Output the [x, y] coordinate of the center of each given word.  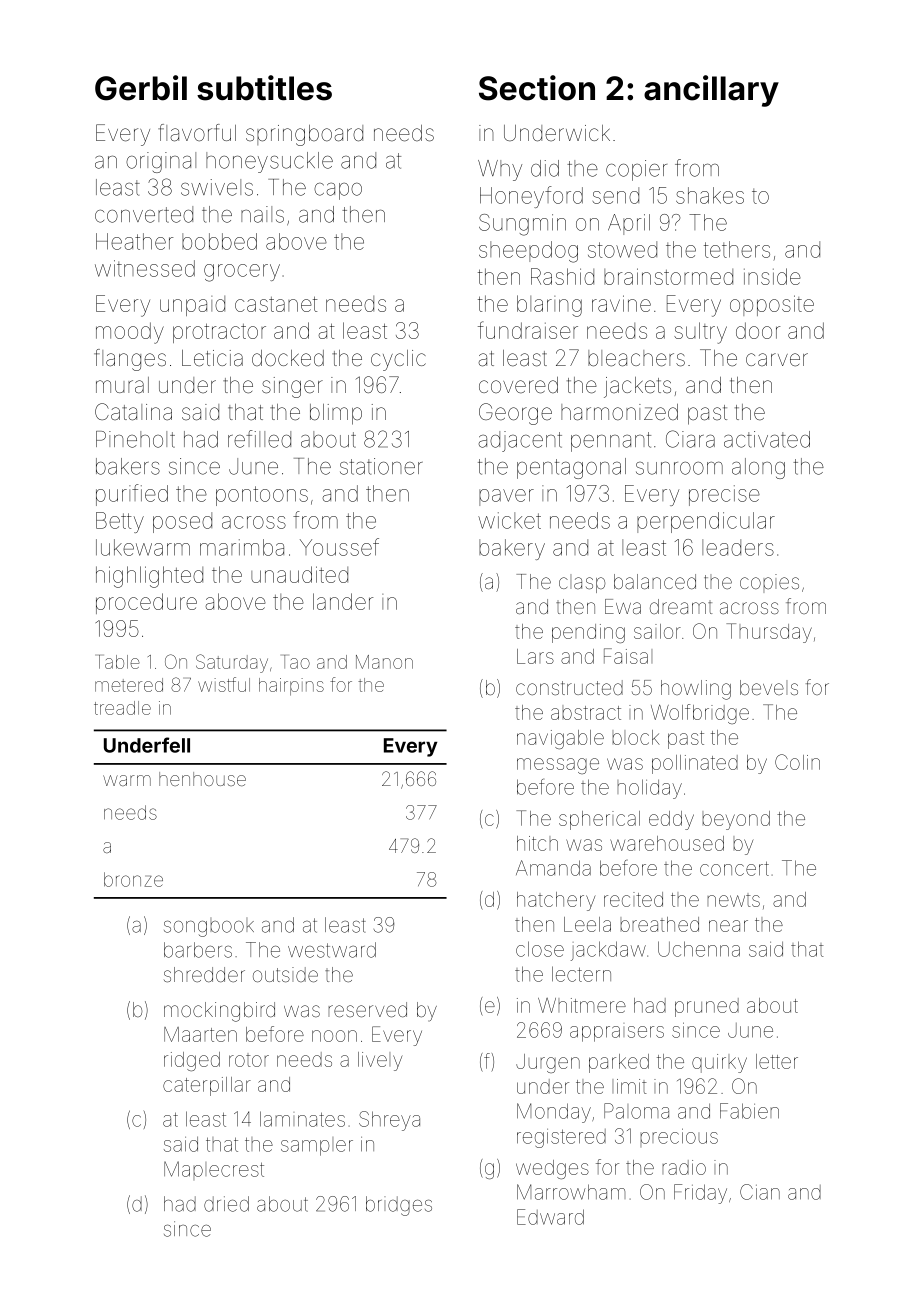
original [161, 162]
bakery [512, 549]
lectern [581, 974]
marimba [242, 547]
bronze [133, 879]
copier [636, 170]
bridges [399, 1206]
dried [226, 1204]
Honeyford [531, 197]
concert [734, 868]
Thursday [769, 633]
